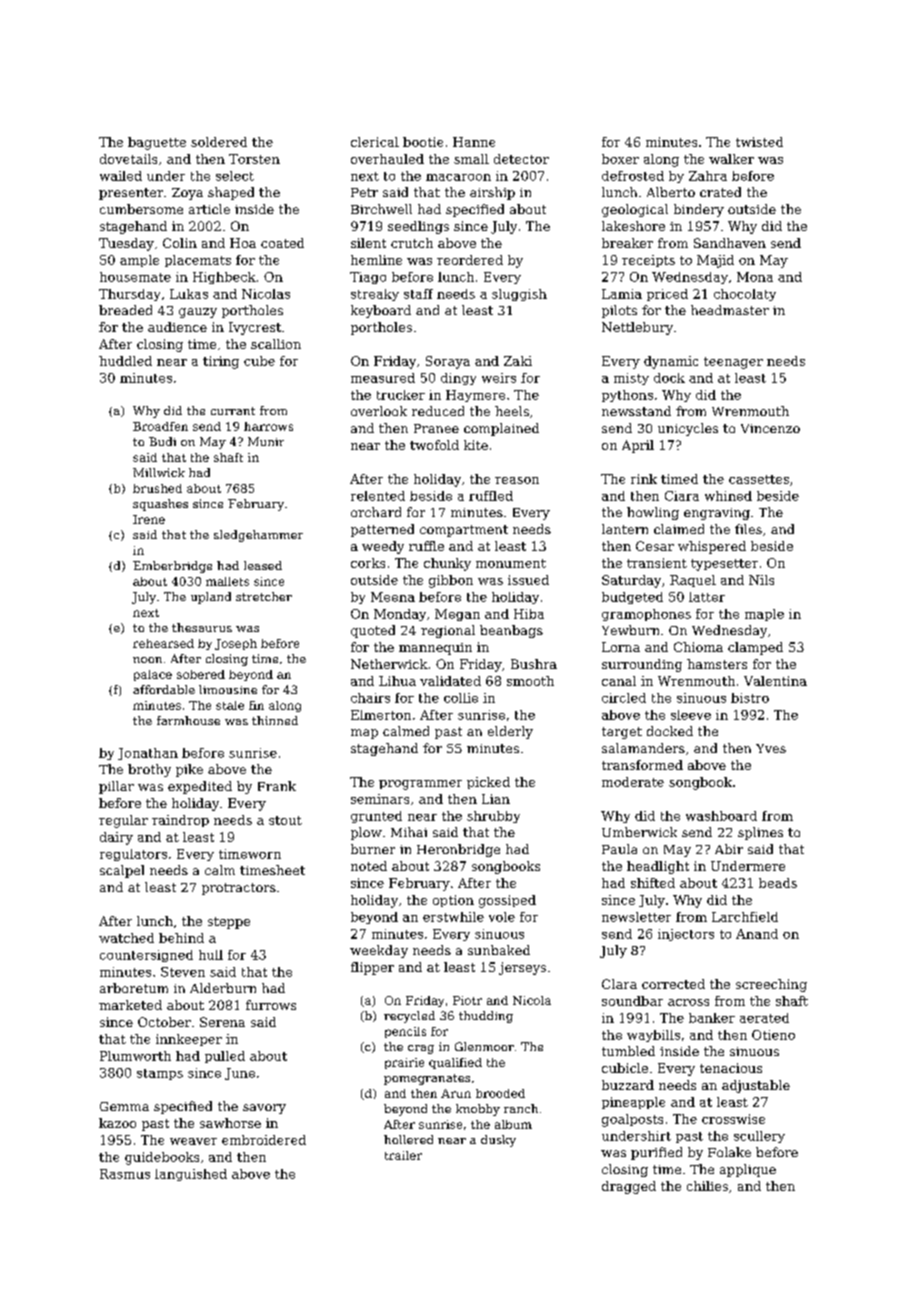 The width and height of the page is (908, 1316). I want to click on Clara, so click(619, 984).
